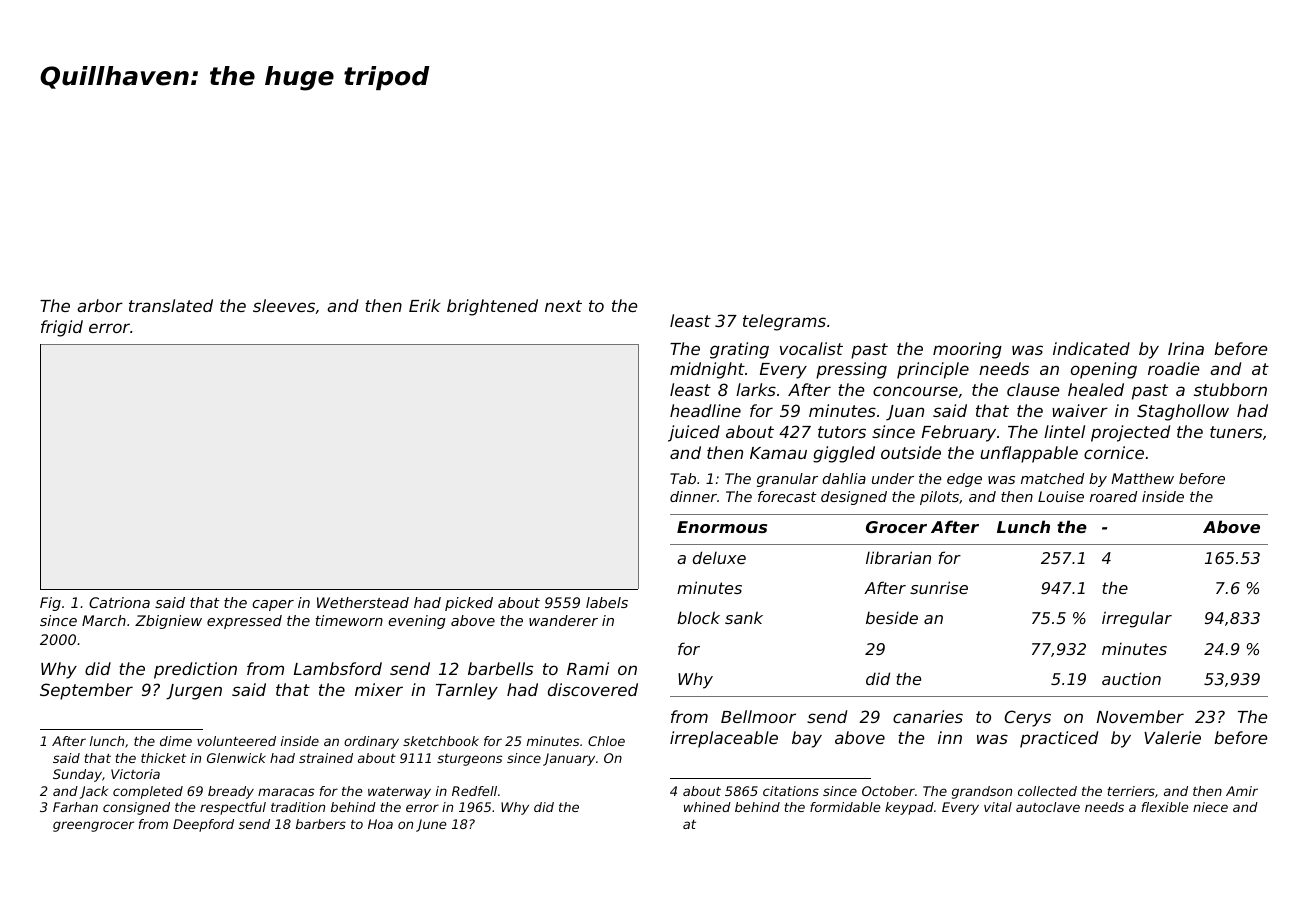 Image resolution: width=1308 pixels, height=924 pixels. Describe the element at coordinates (244, 622) in the page. I see `expressed` at that location.
